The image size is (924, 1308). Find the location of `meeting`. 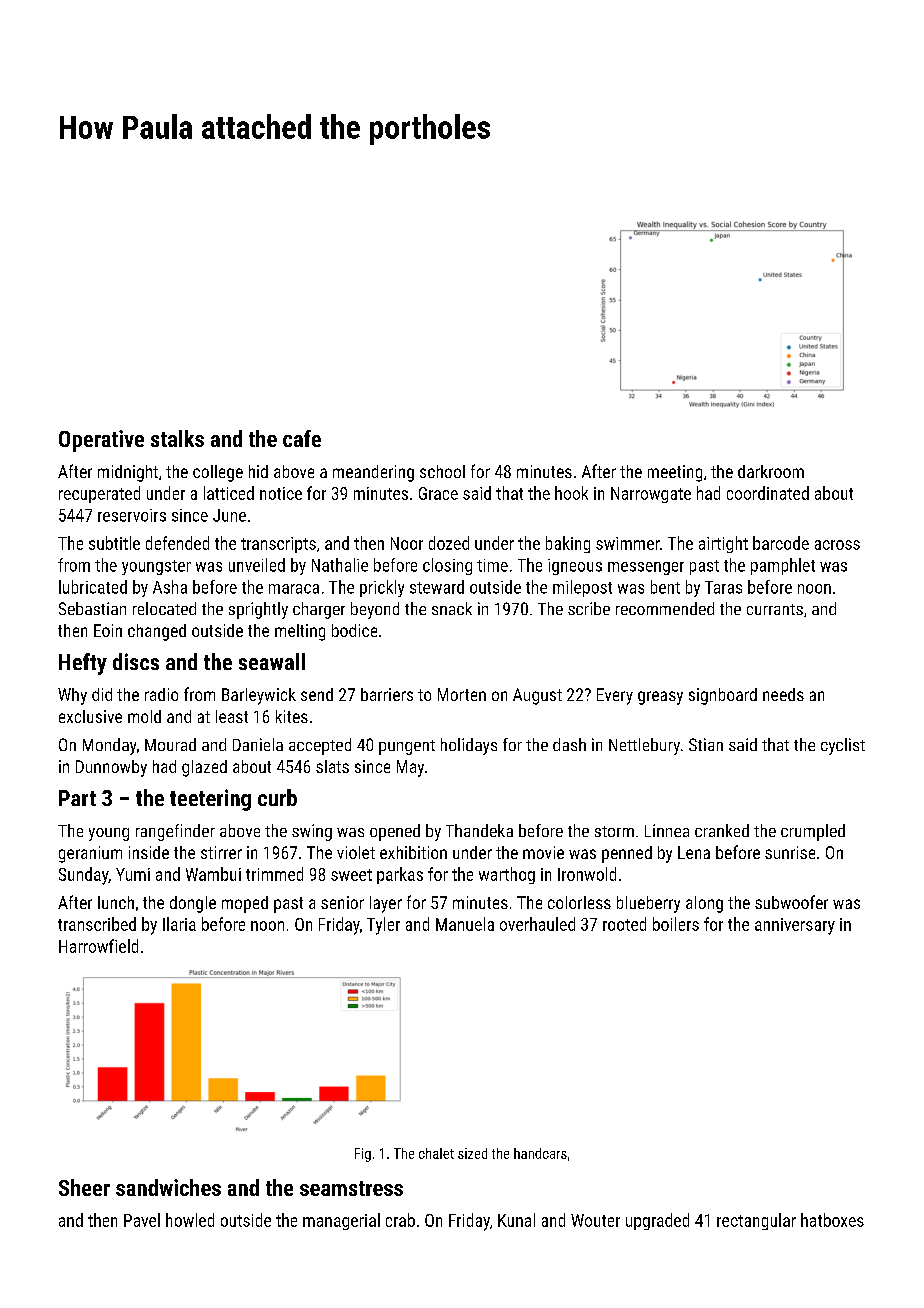

meeting is located at coordinates (675, 473).
